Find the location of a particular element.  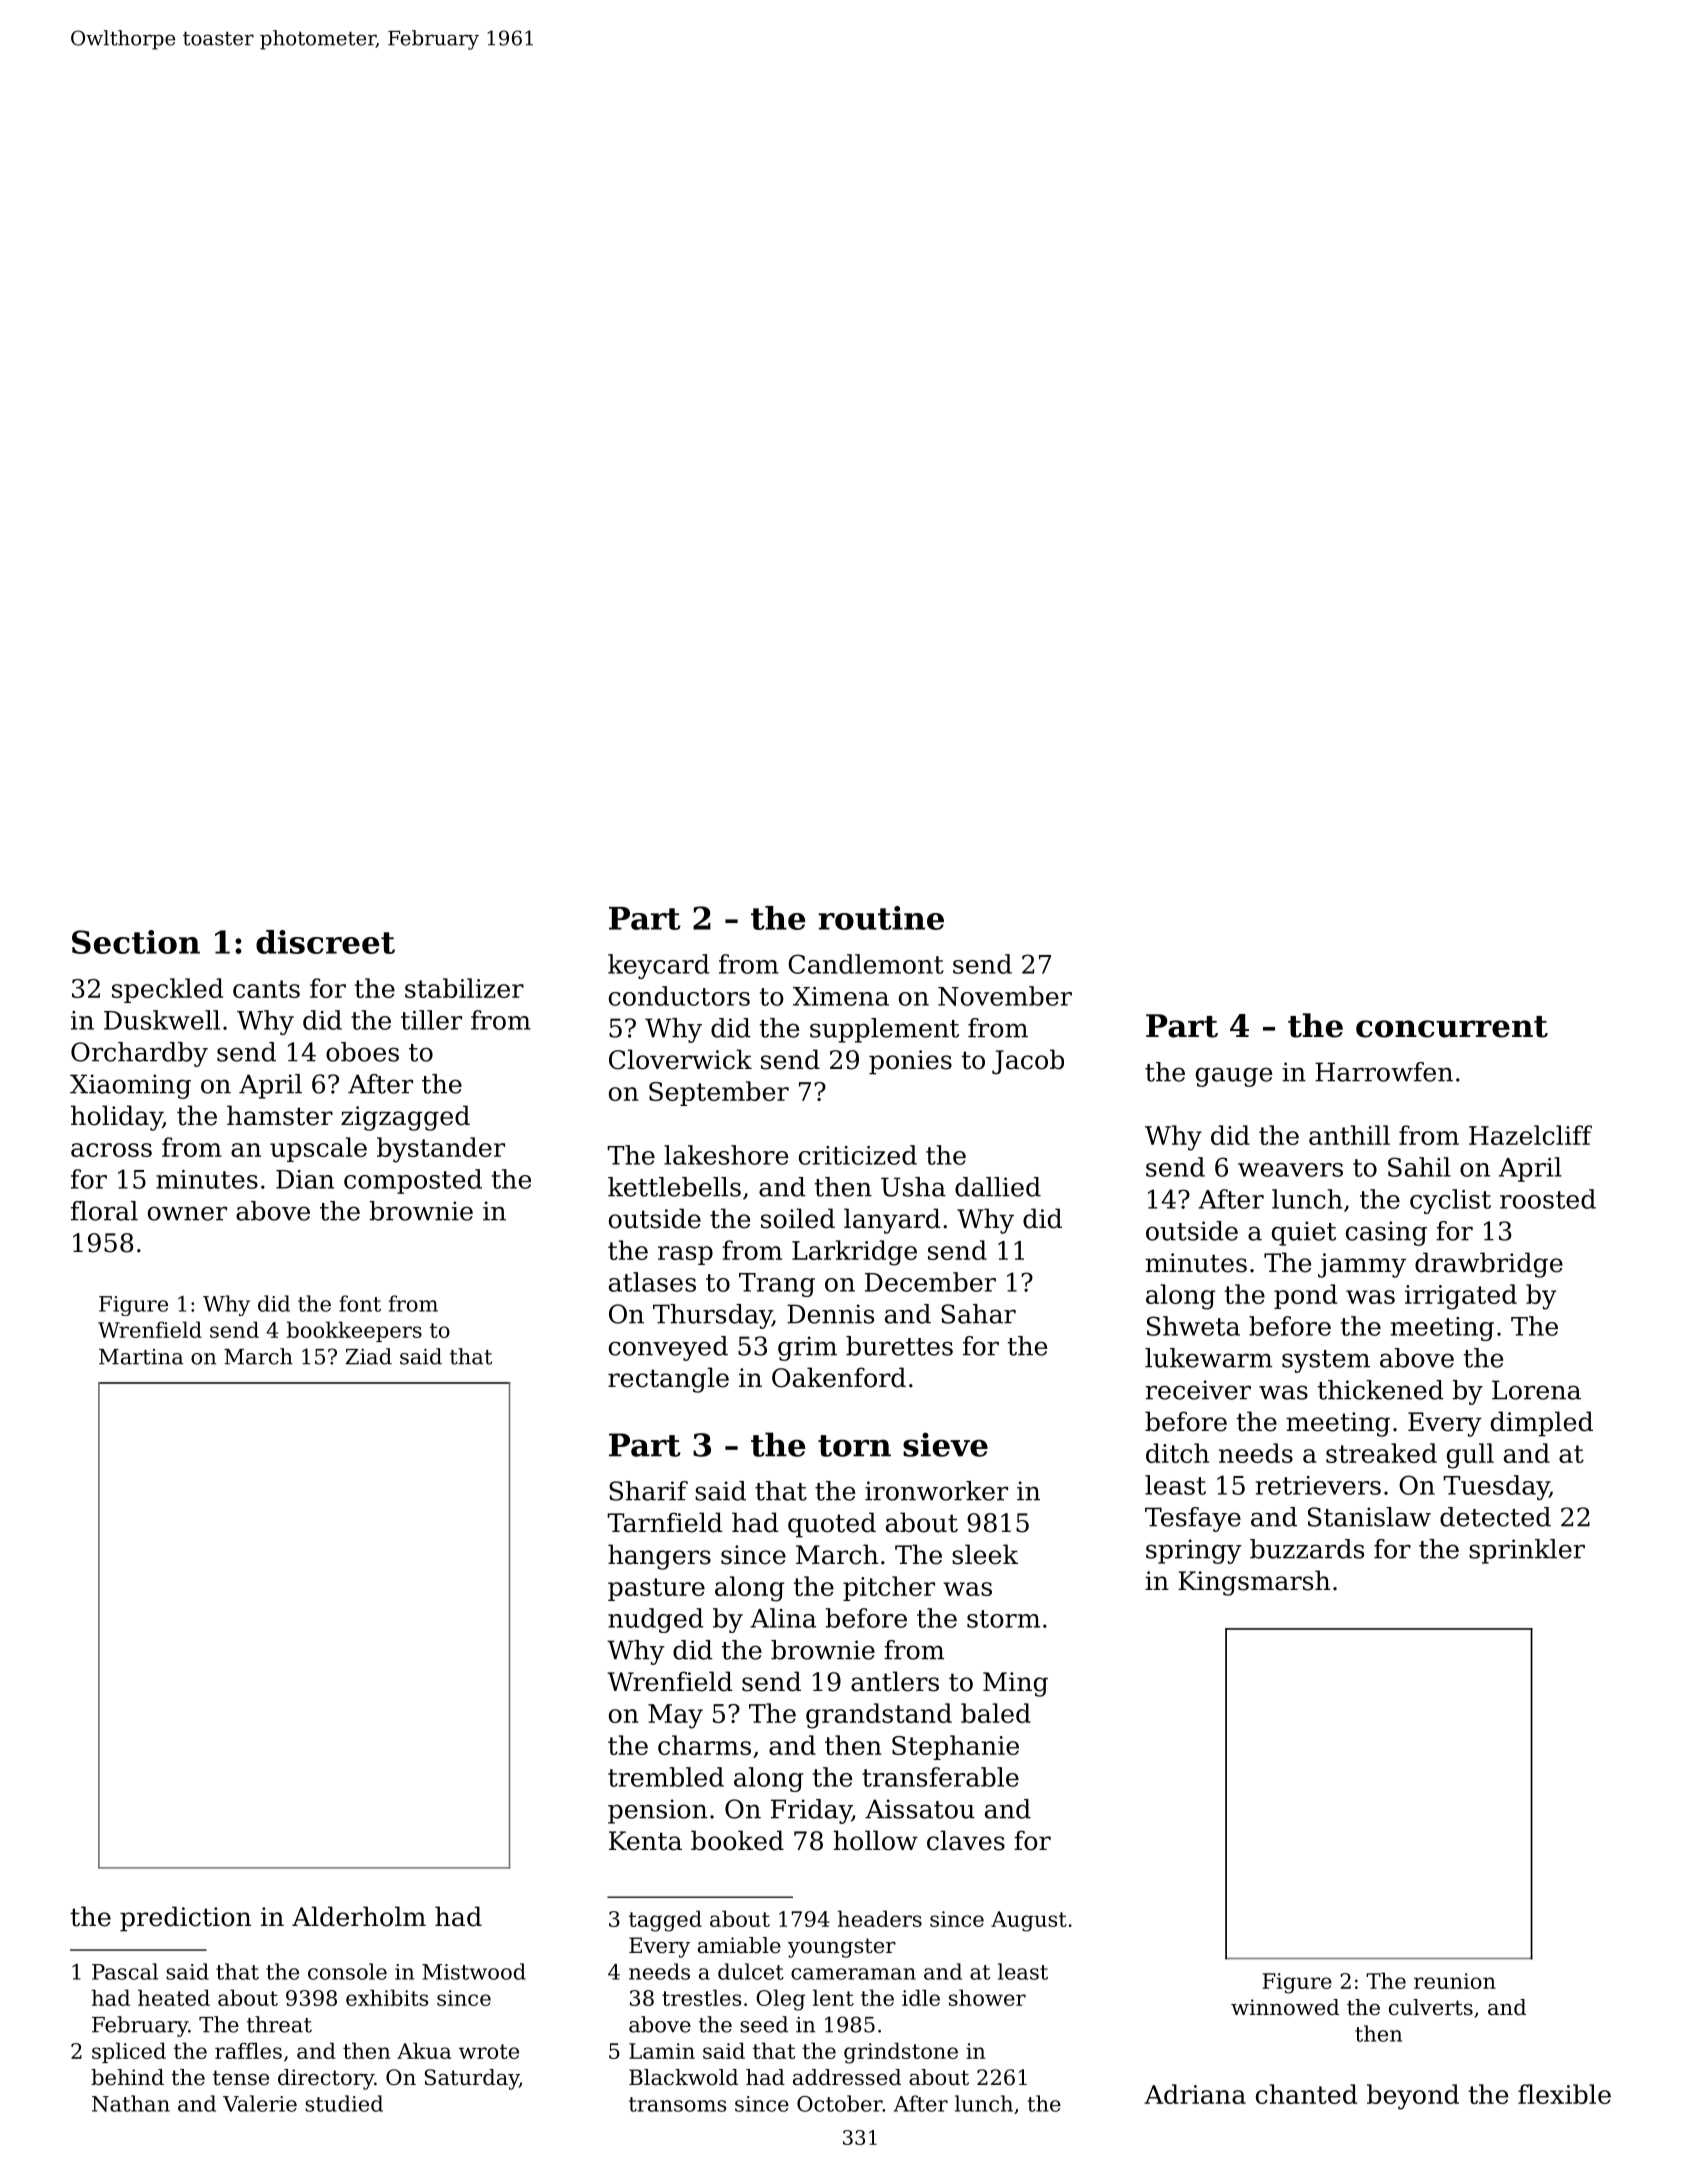

prediction is located at coordinates (185, 1919).
